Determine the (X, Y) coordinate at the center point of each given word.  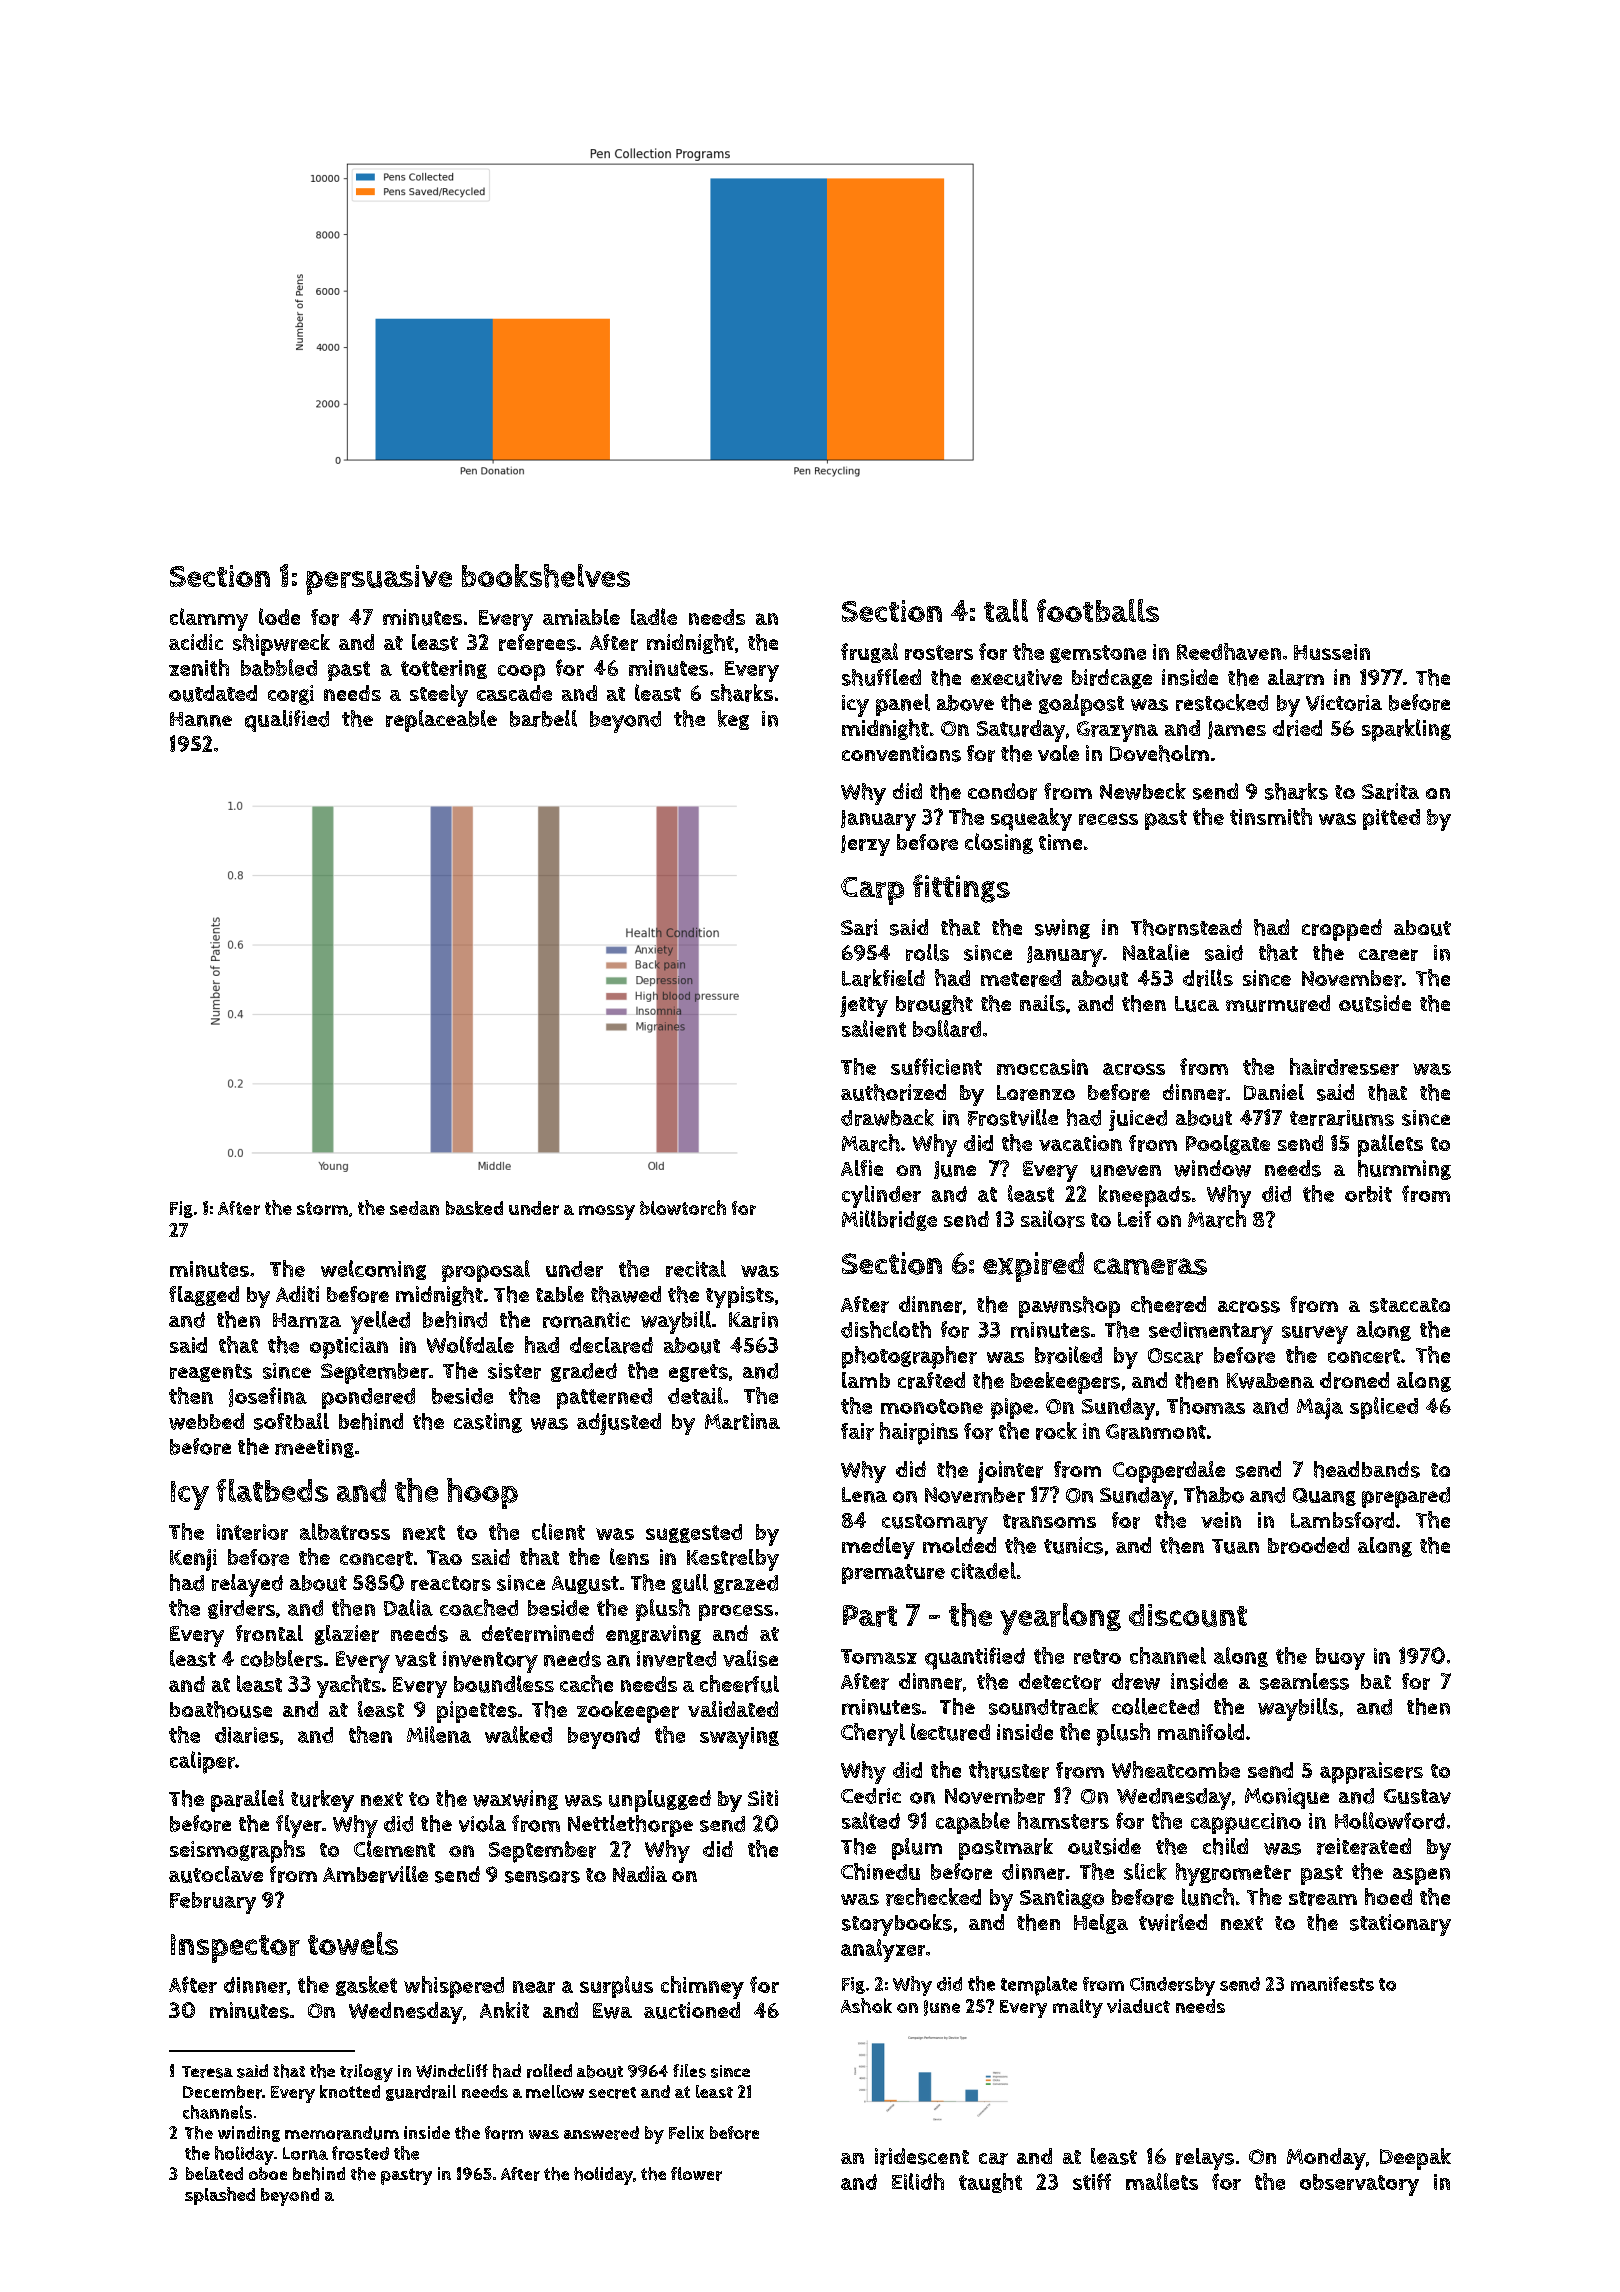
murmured (1278, 1003)
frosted (360, 2153)
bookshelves (546, 576)
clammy (209, 619)
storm (322, 1208)
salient (874, 1028)
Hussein (1332, 652)
